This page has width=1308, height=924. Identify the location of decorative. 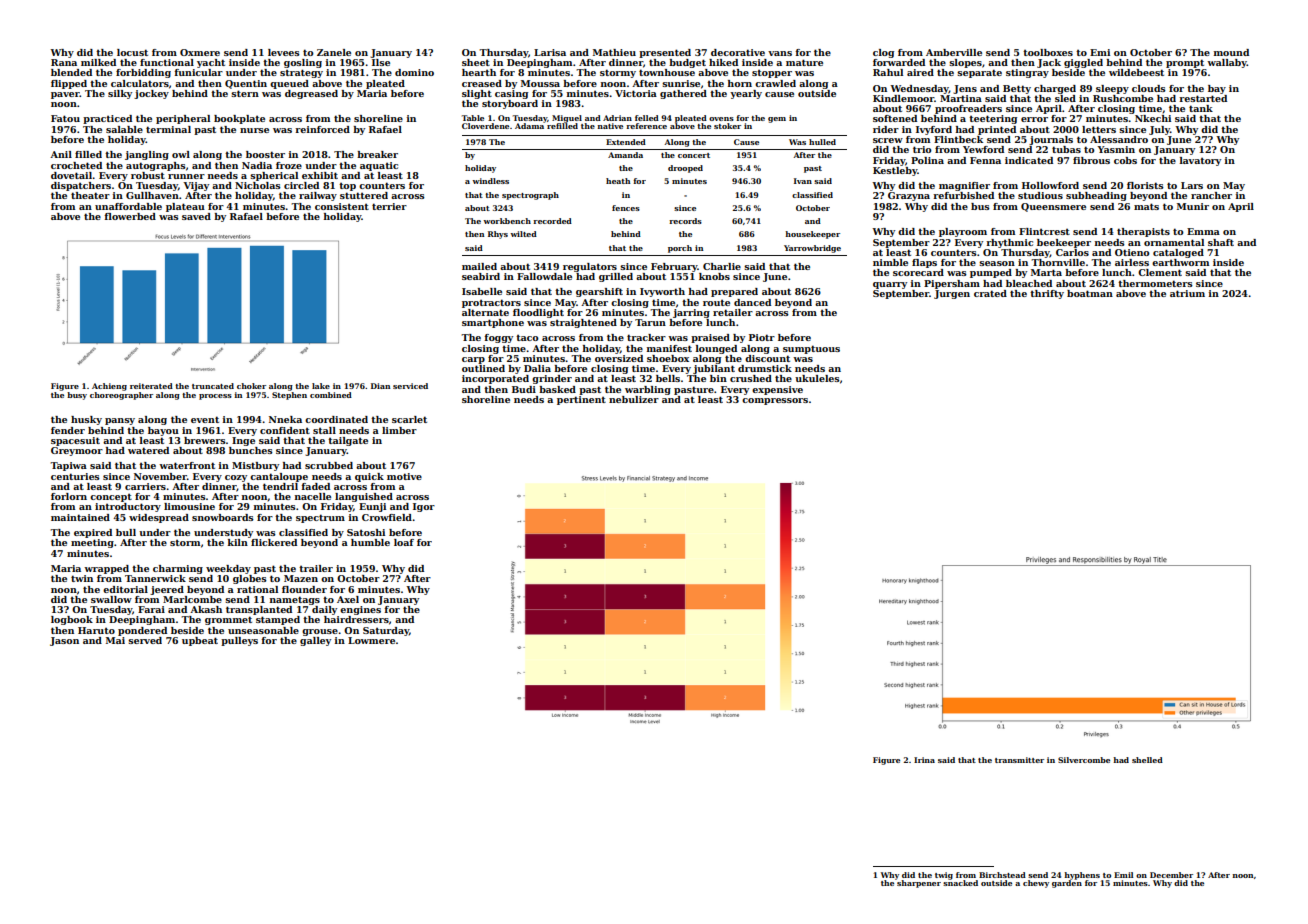
(738, 52).
